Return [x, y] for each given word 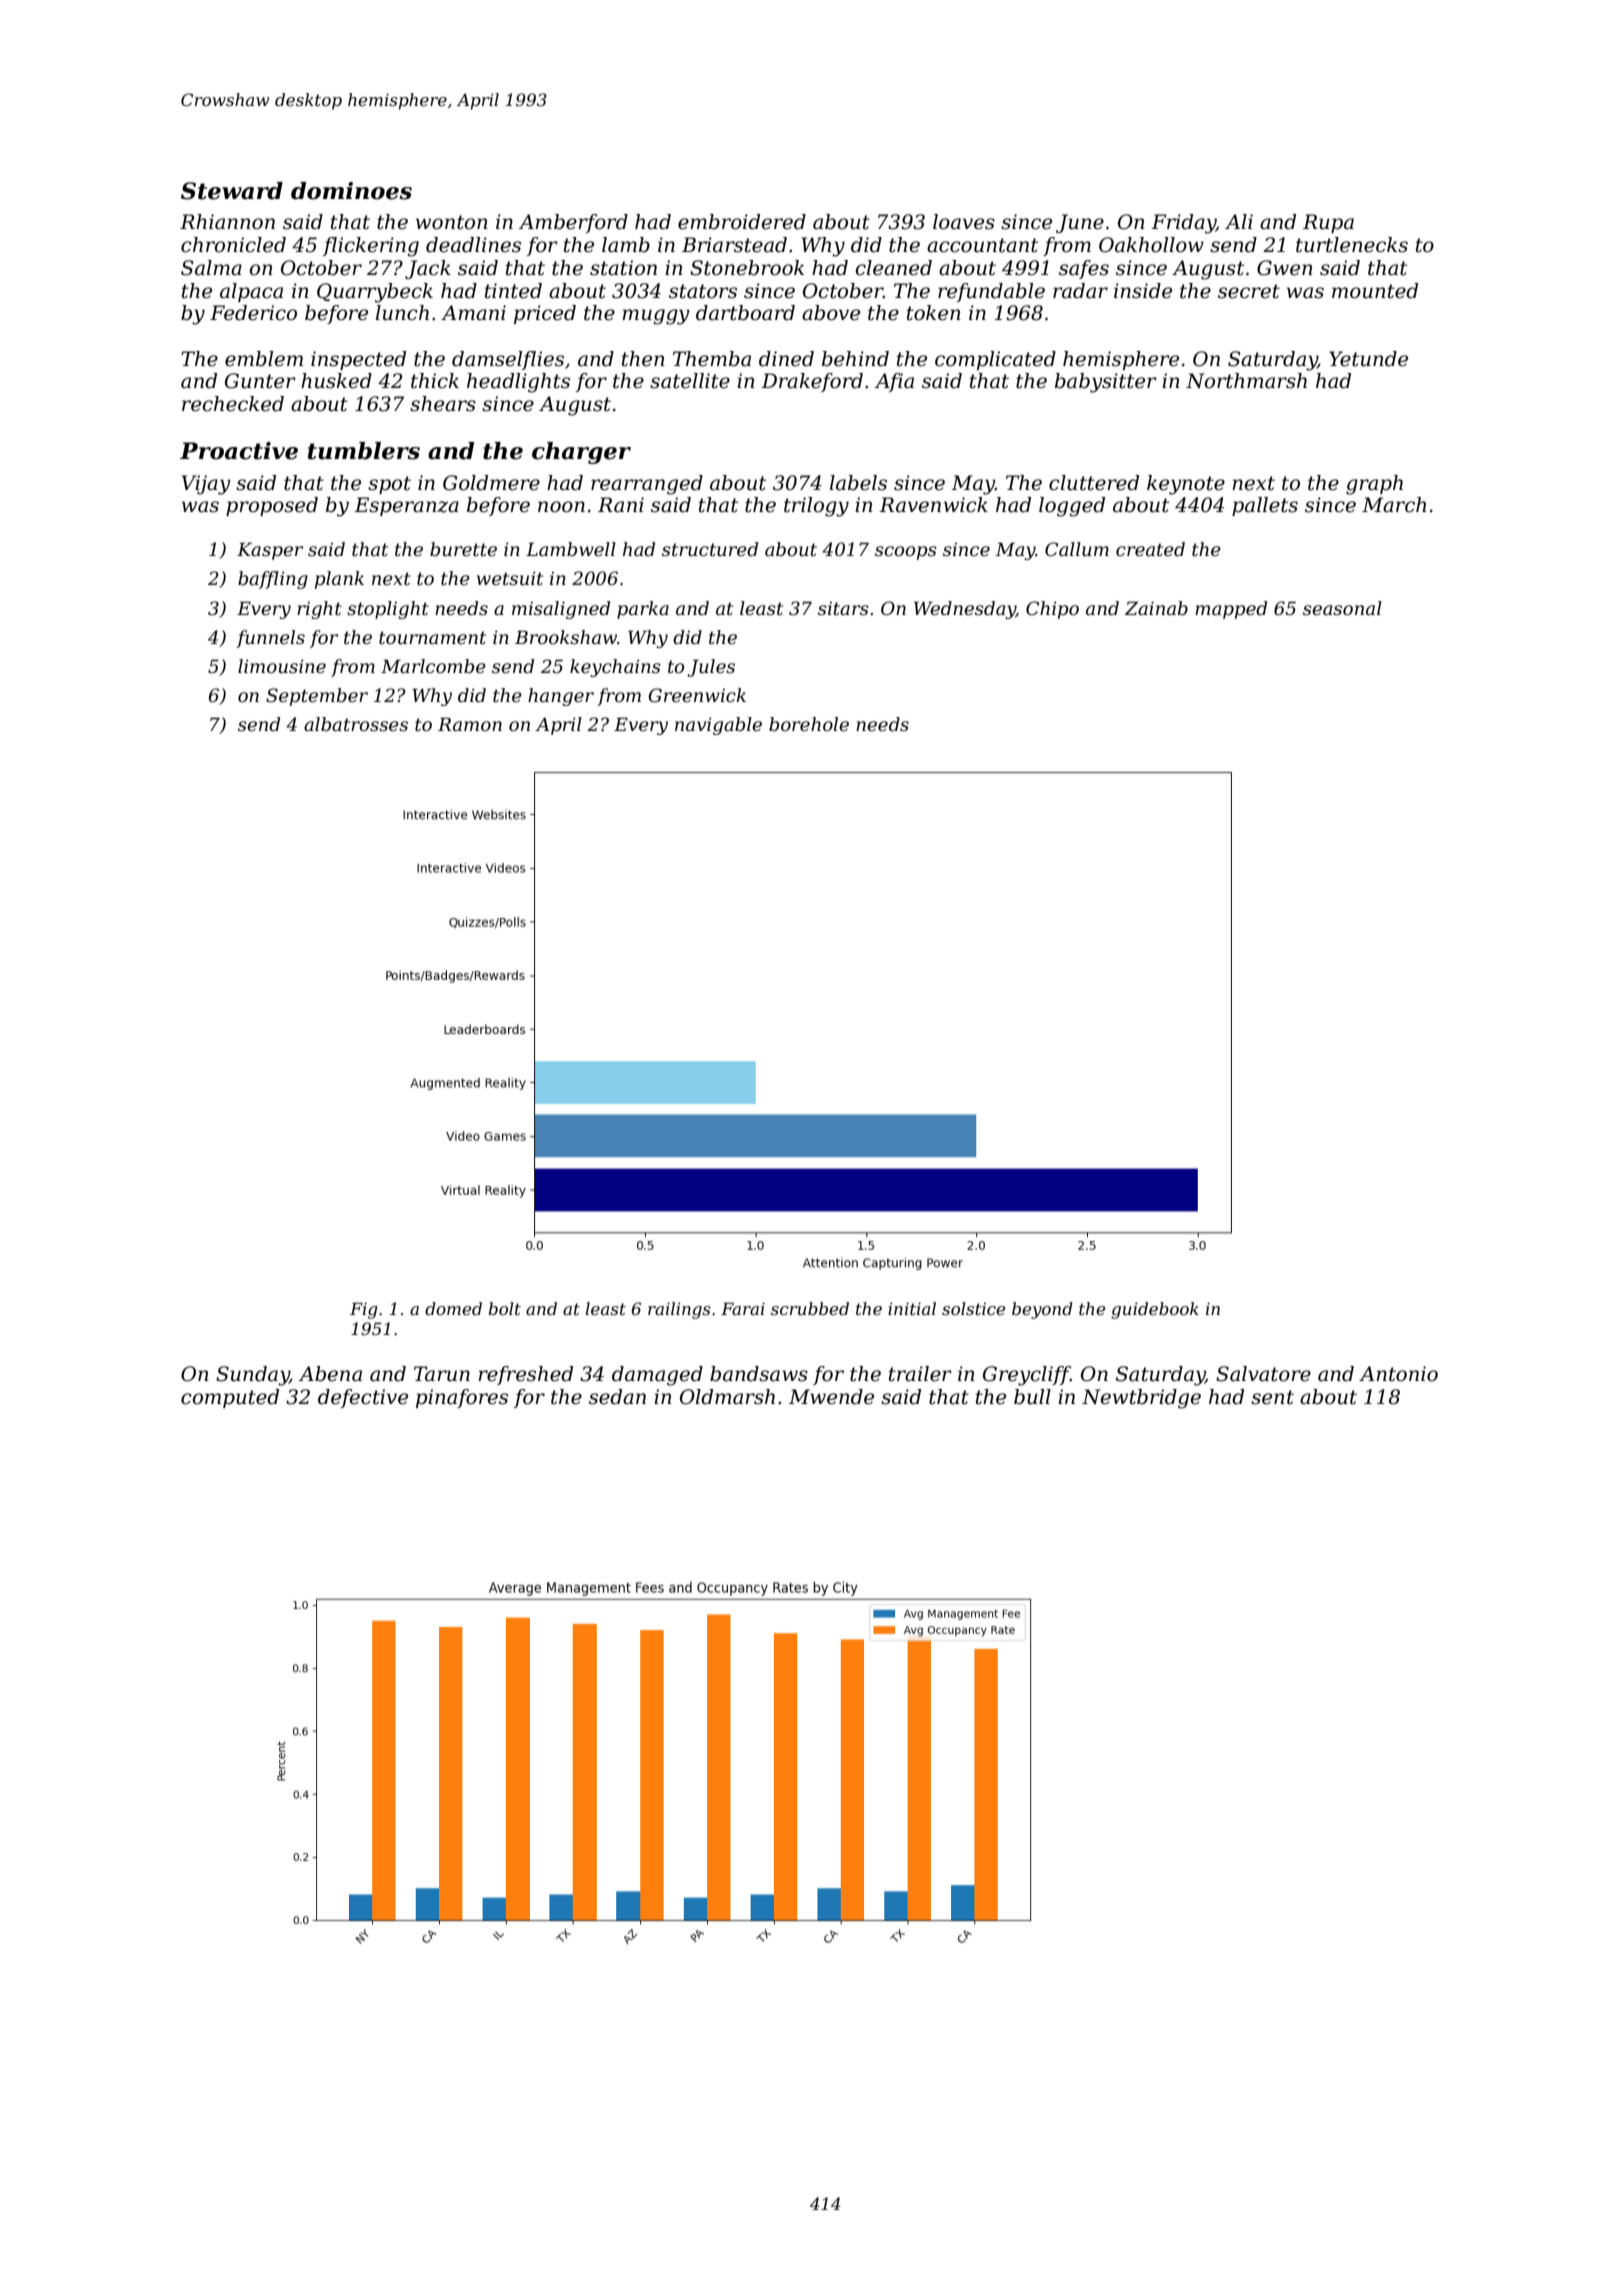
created [1150, 549]
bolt [504, 1308]
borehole [809, 724]
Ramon [470, 724]
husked [336, 381]
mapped [1231, 610]
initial [912, 1308]
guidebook [1155, 1310]
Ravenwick [933, 505]
